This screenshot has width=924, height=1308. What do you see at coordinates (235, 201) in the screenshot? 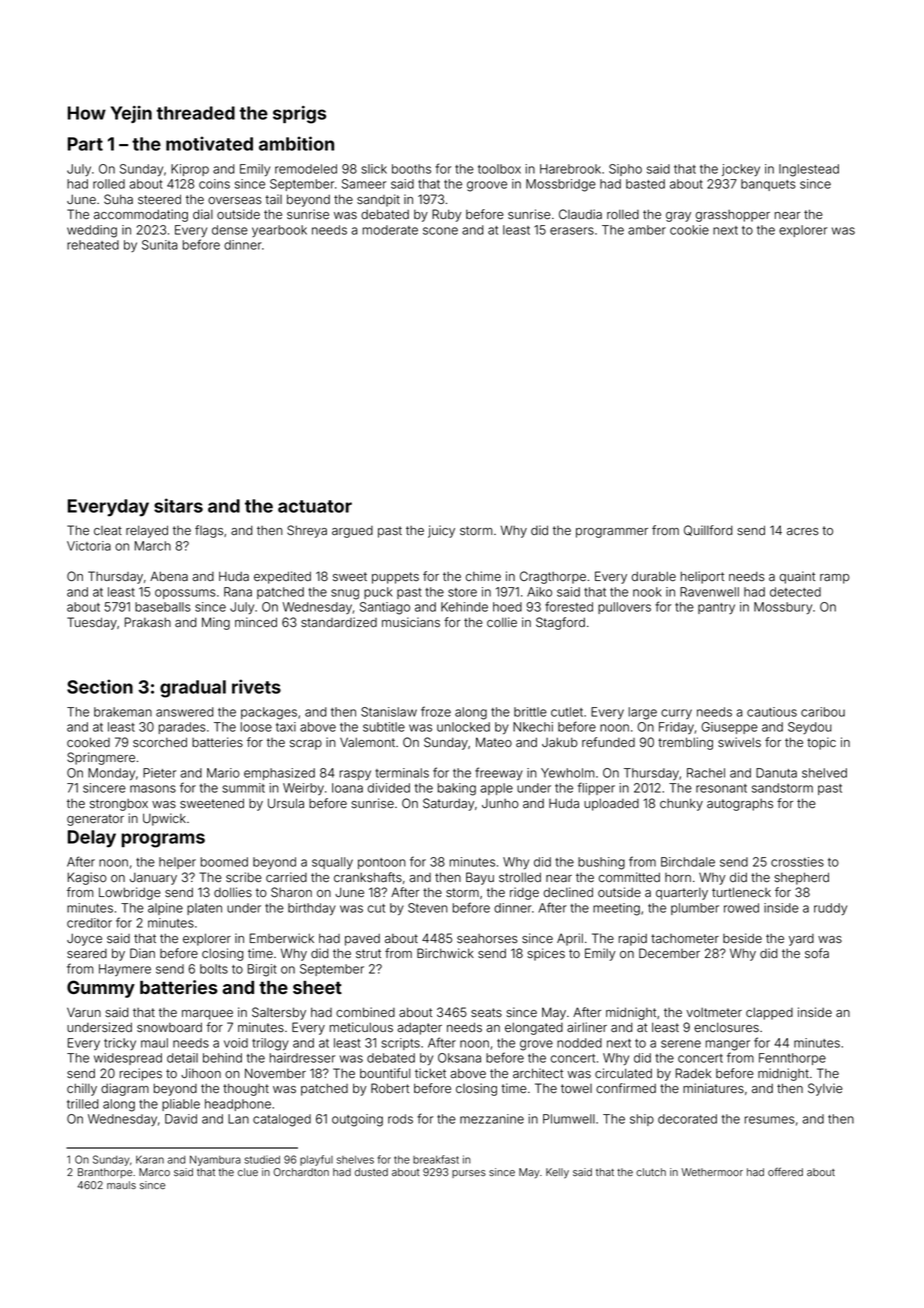
I see `overseas` at bounding box center [235, 201].
